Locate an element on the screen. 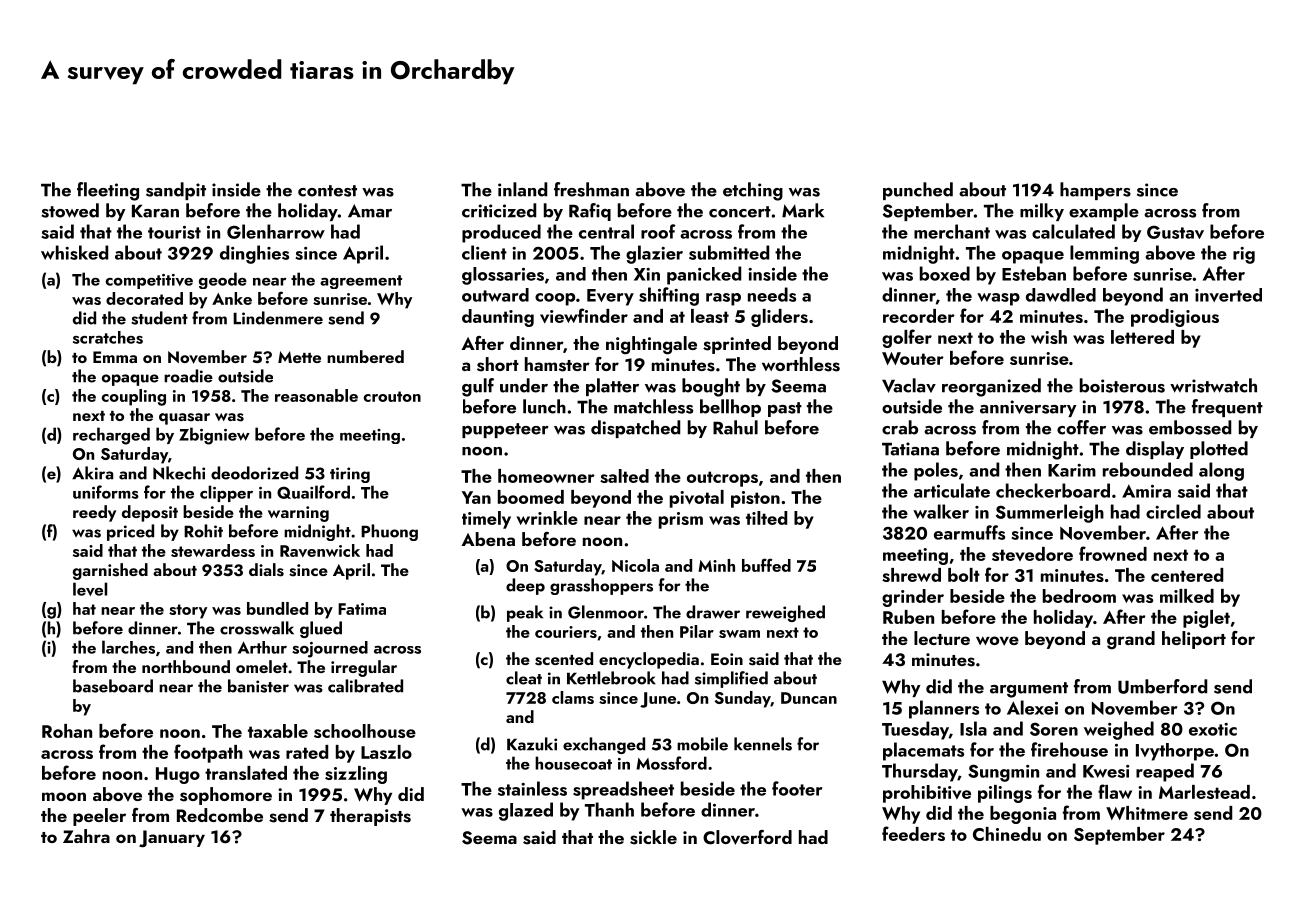 Image resolution: width=1308 pixels, height=924 pixels. stevedore is located at coordinates (1032, 554).
